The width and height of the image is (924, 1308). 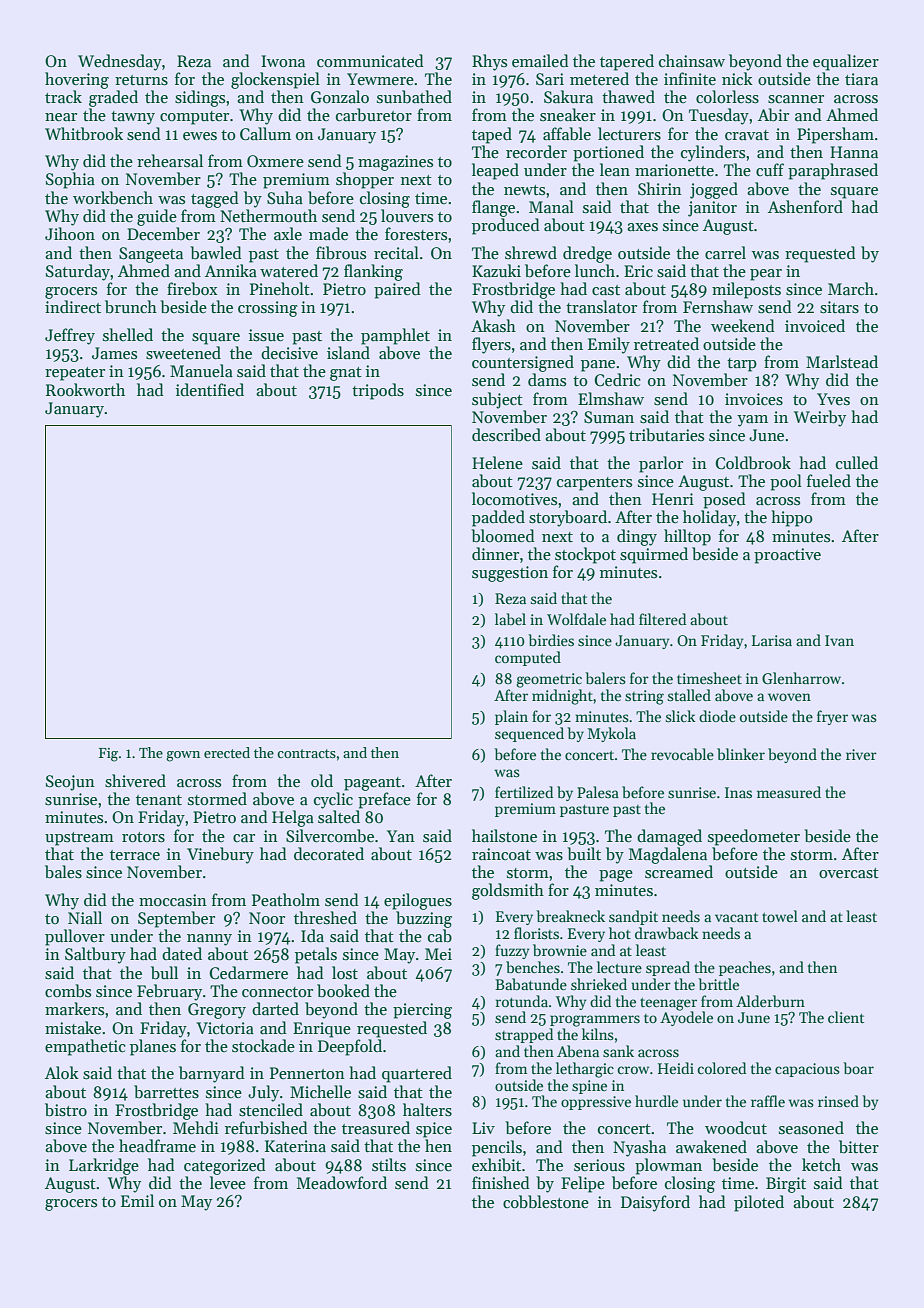 What do you see at coordinates (378, 391) in the image?
I see `tripods` at bounding box center [378, 391].
